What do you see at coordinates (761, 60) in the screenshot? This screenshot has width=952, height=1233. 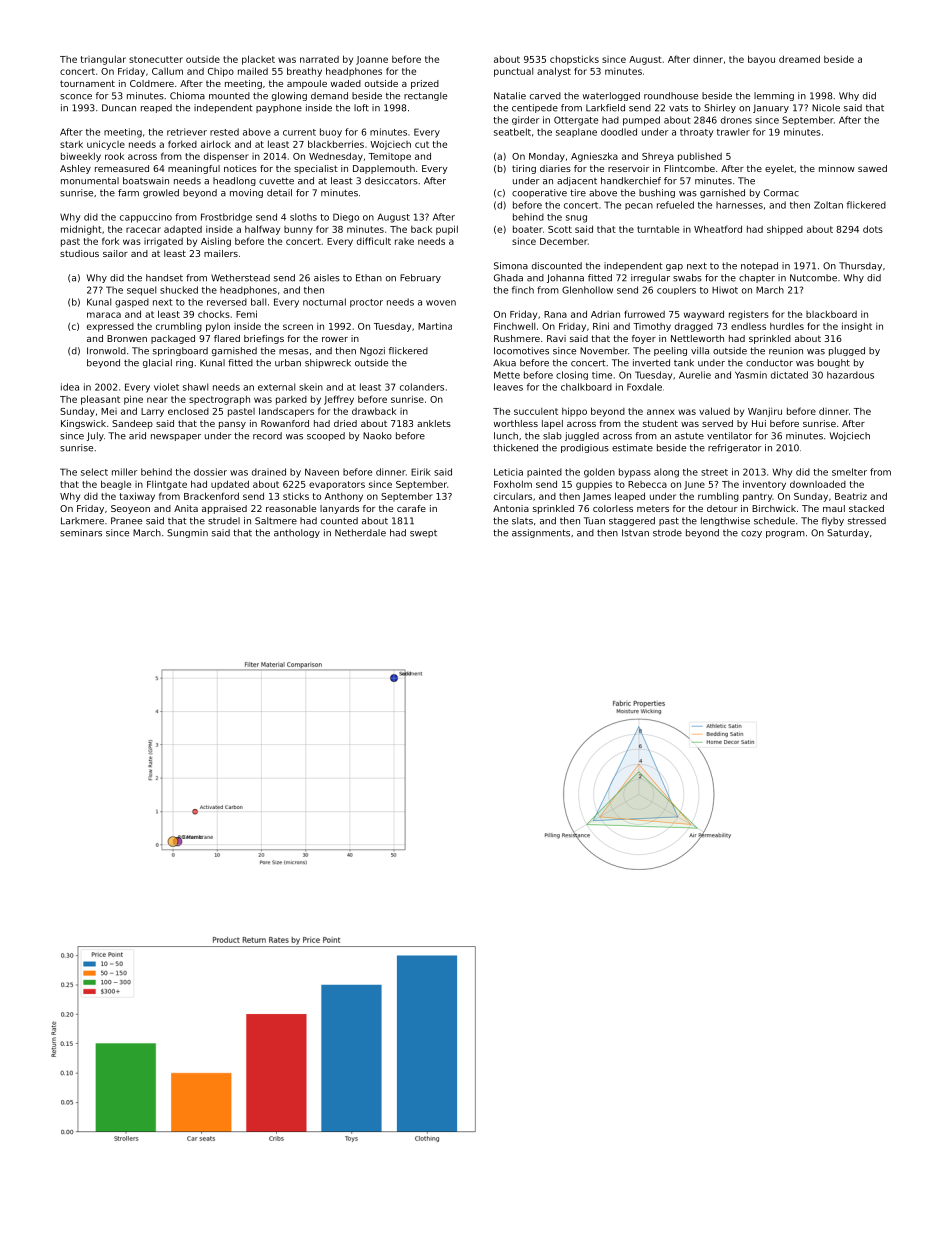 I see `bayou` at bounding box center [761, 60].
